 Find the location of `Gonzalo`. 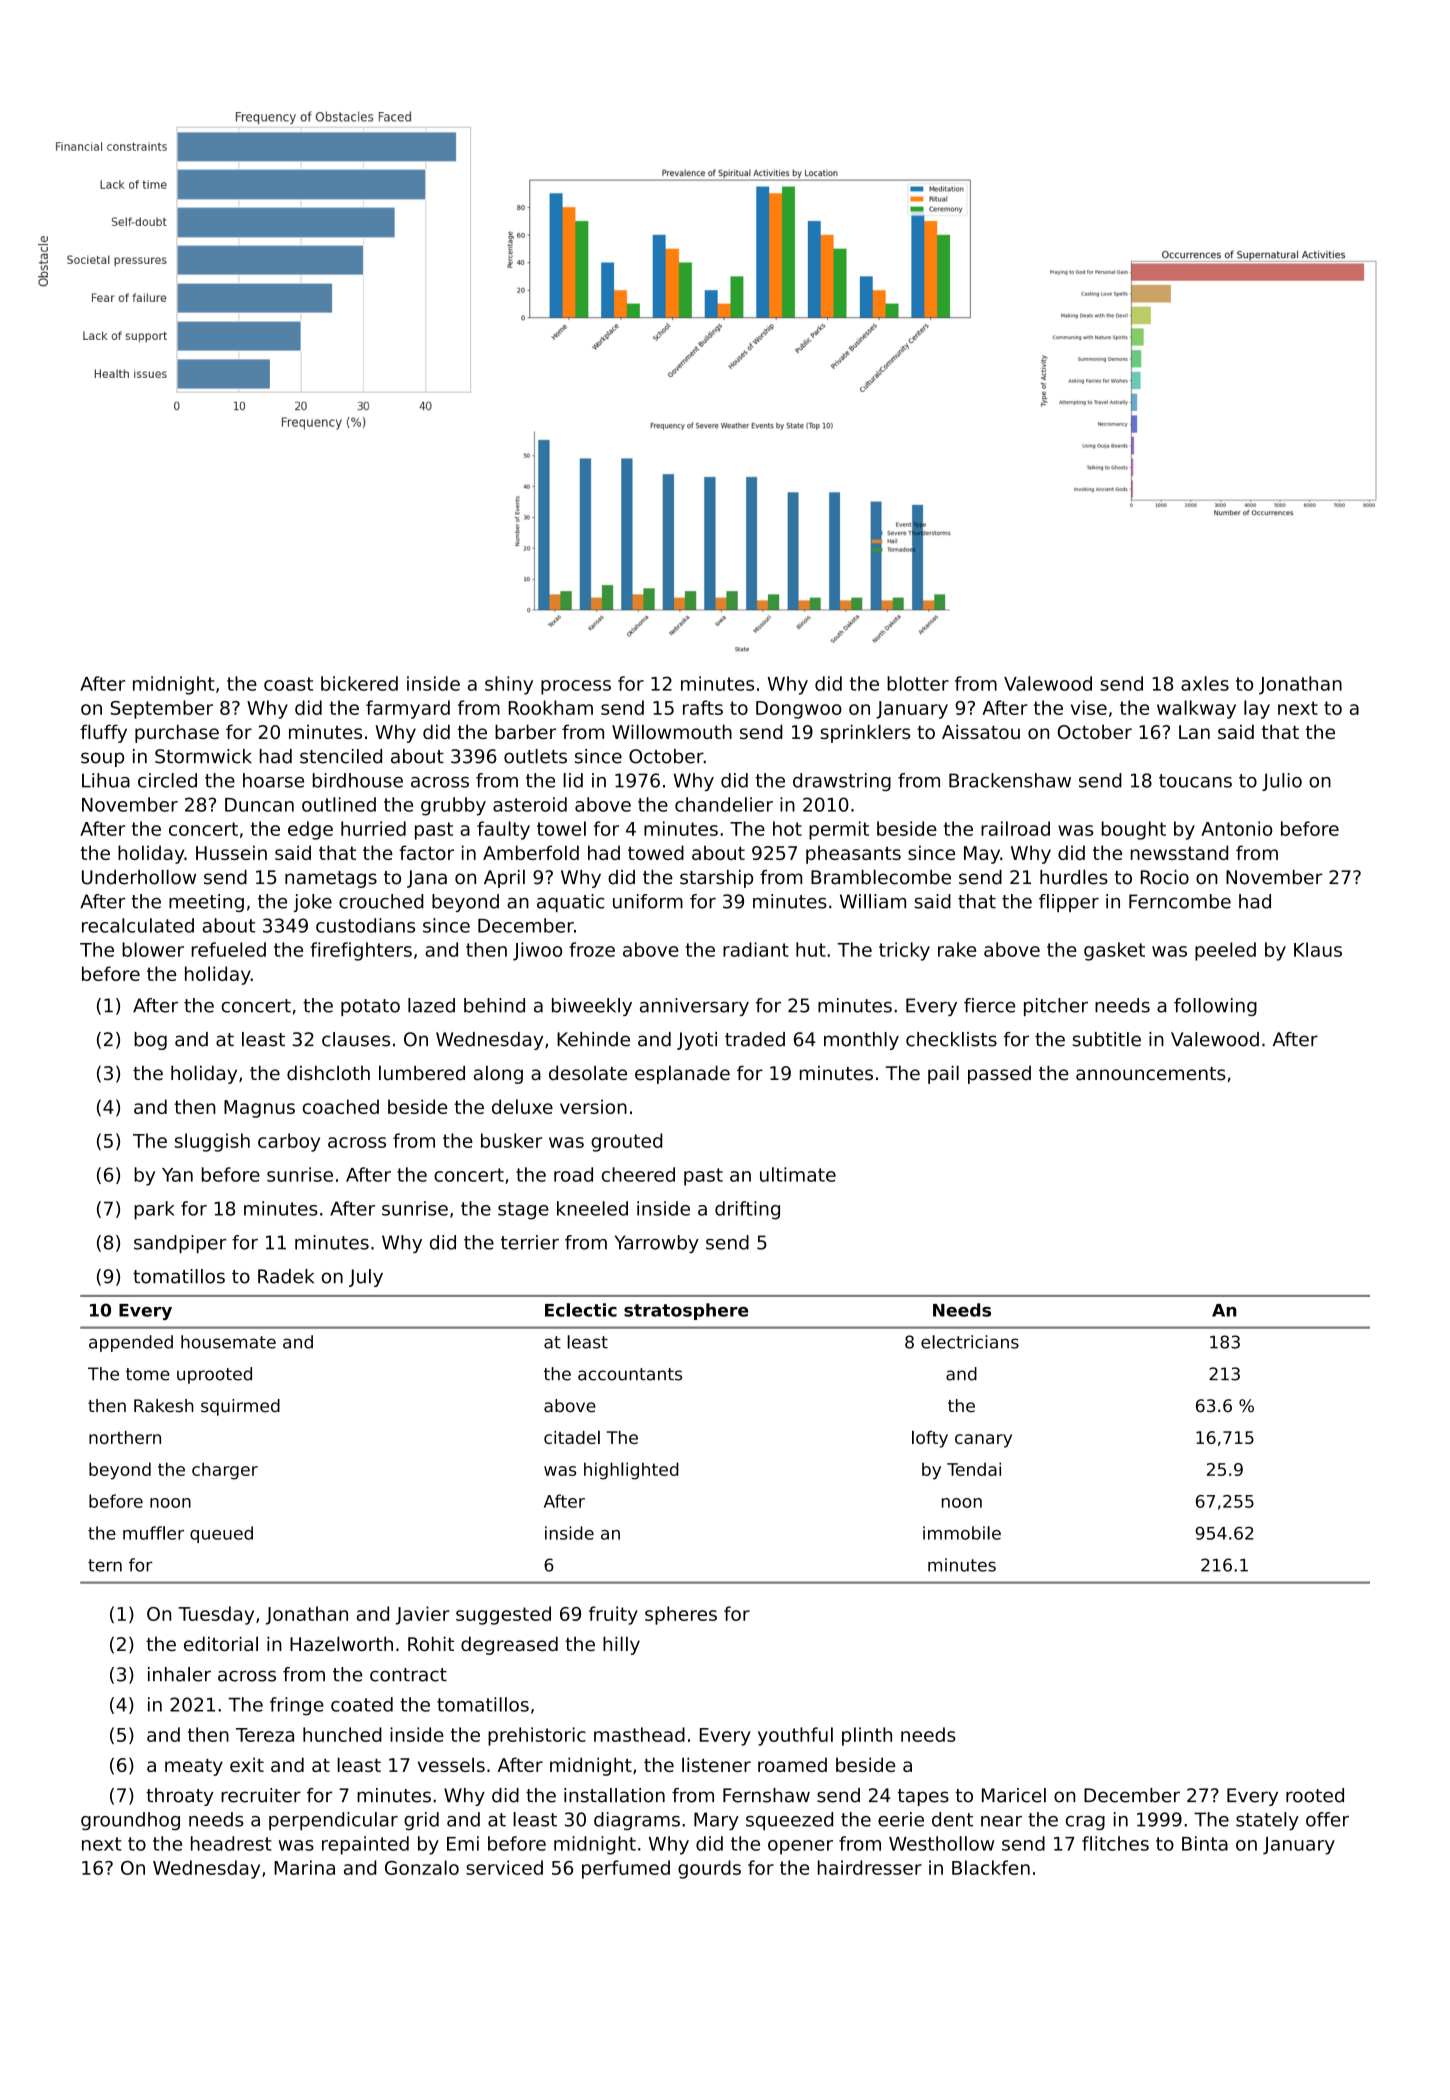

Gonzalo is located at coordinates (422, 1867).
